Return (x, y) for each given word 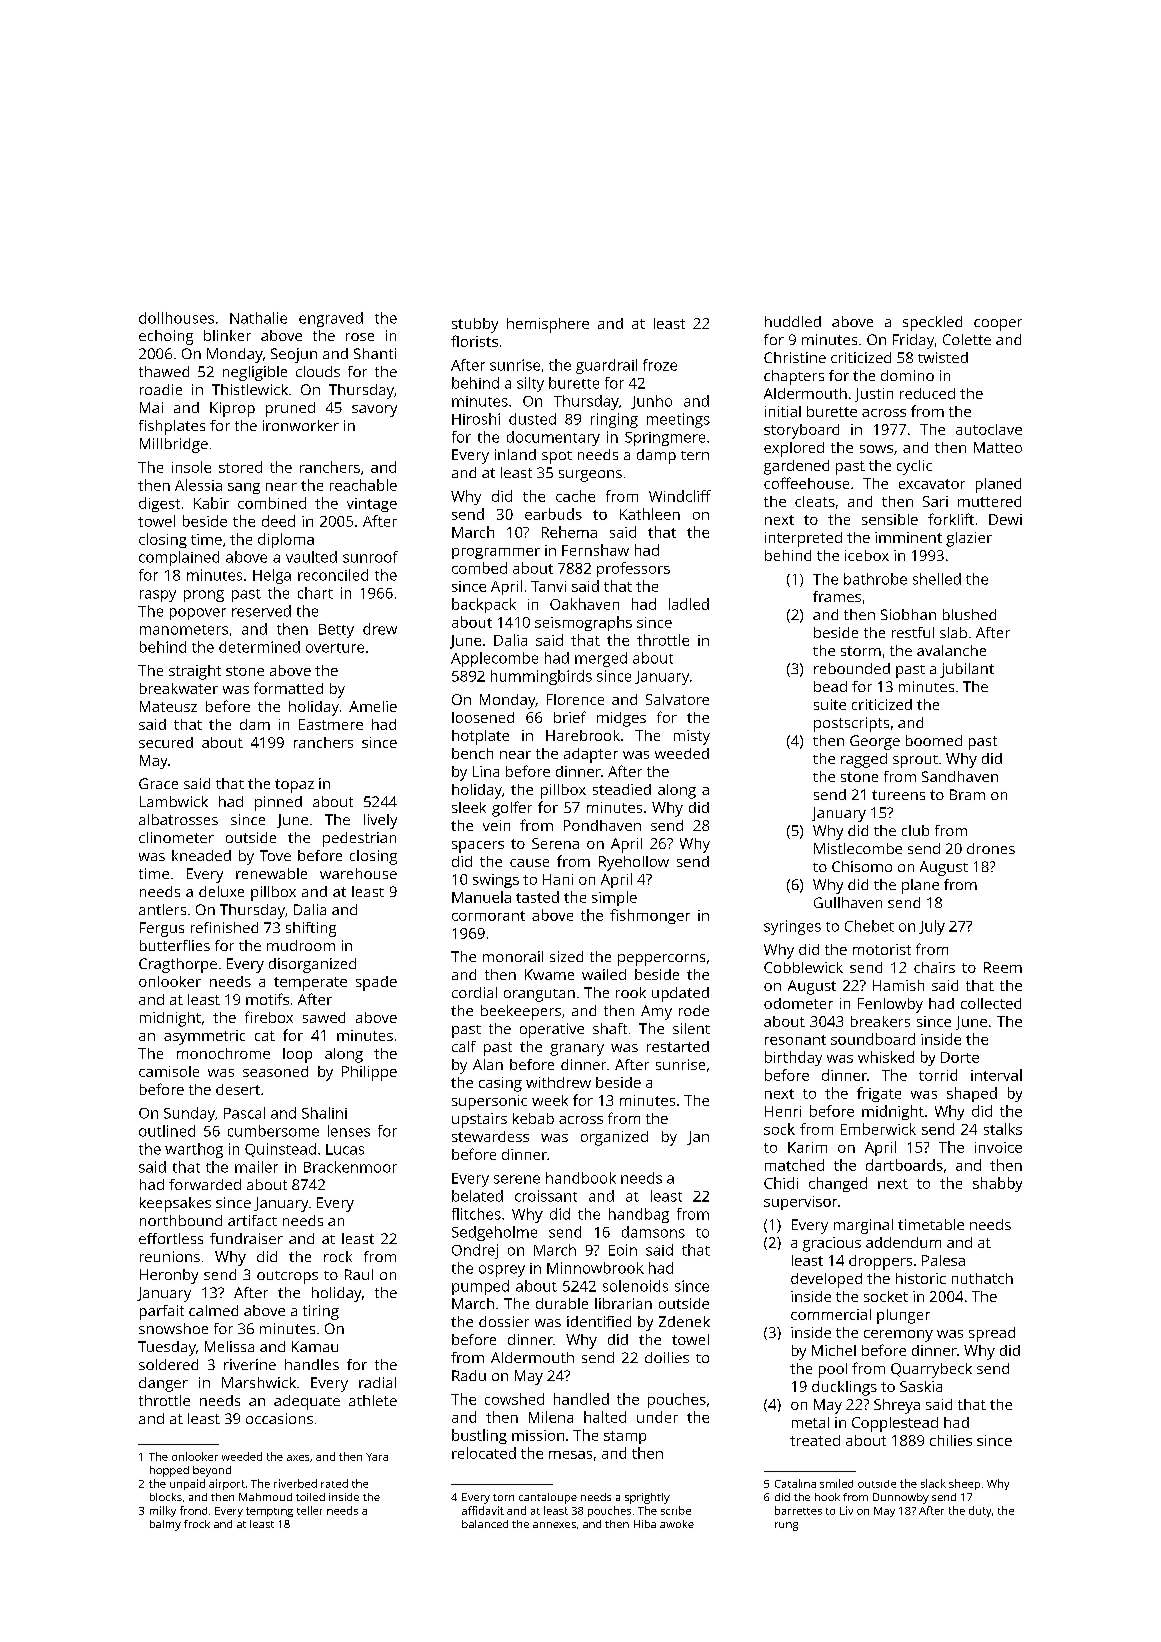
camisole (169, 1071)
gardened (796, 467)
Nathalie (258, 318)
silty (530, 384)
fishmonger (650, 916)
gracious (832, 1244)
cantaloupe (548, 1498)
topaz (294, 786)
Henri (783, 1111)
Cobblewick (803, 967)
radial (377, 1382)
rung (786, 1526)
